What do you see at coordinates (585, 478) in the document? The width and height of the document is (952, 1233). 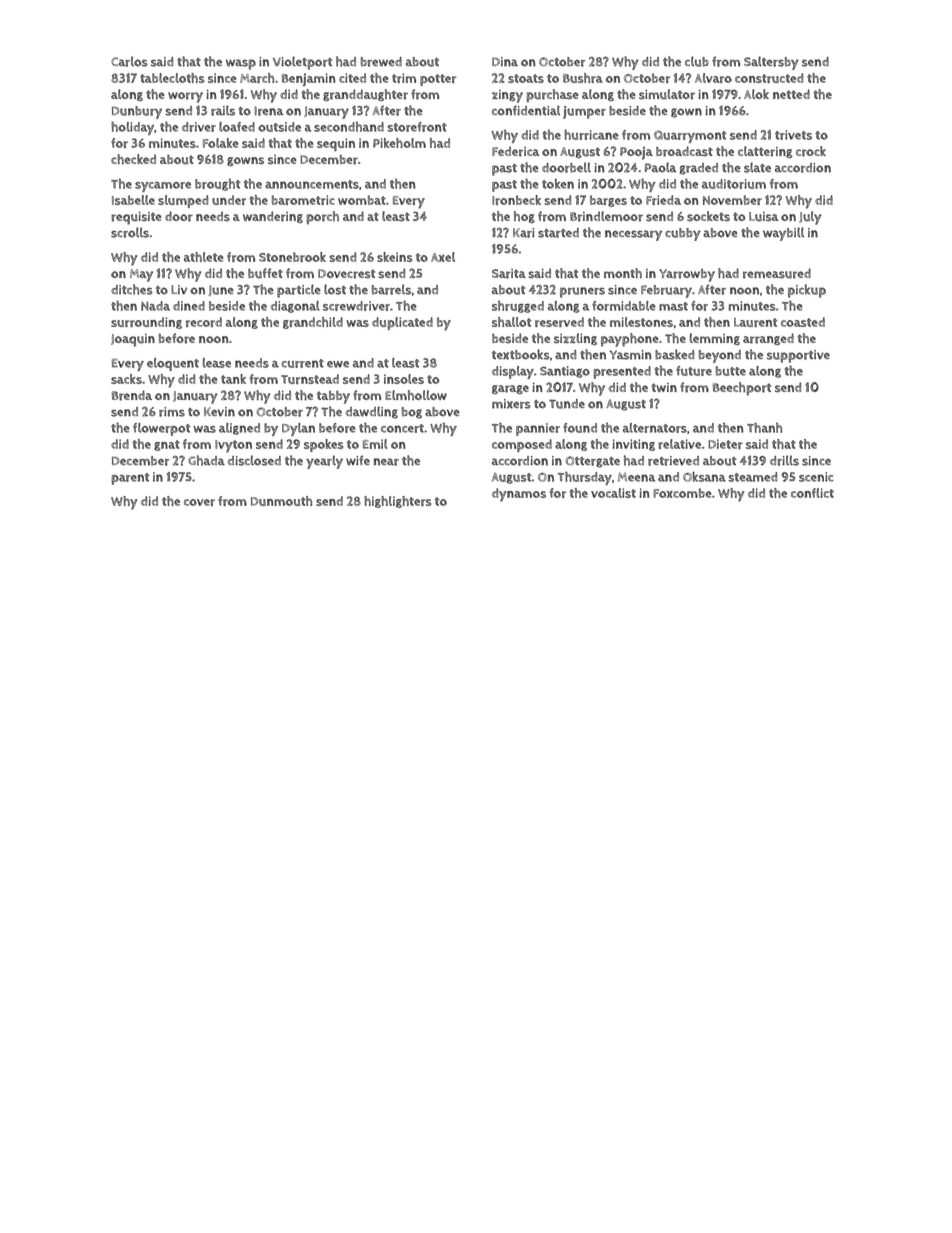 I see `Thursday` at bounding box center [585, 478].
